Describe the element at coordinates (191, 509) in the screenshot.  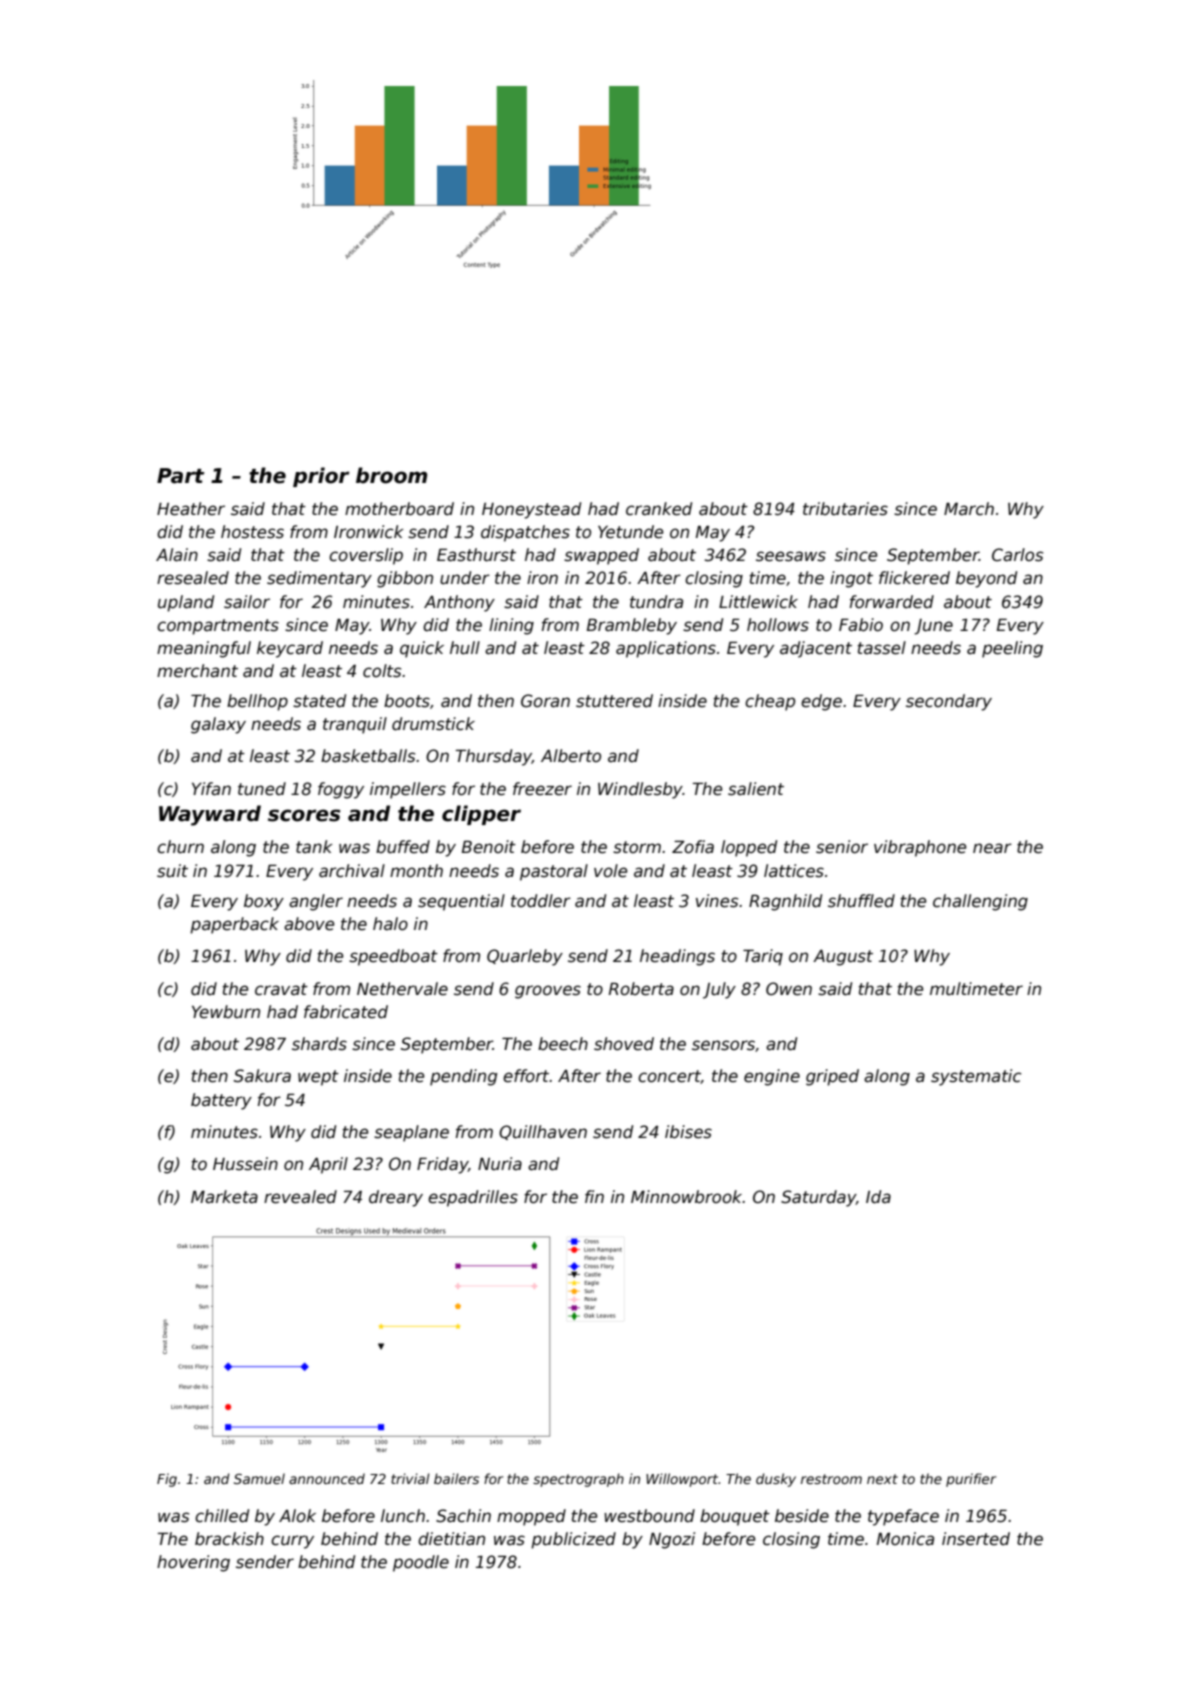
I see `Heather` at that location.
